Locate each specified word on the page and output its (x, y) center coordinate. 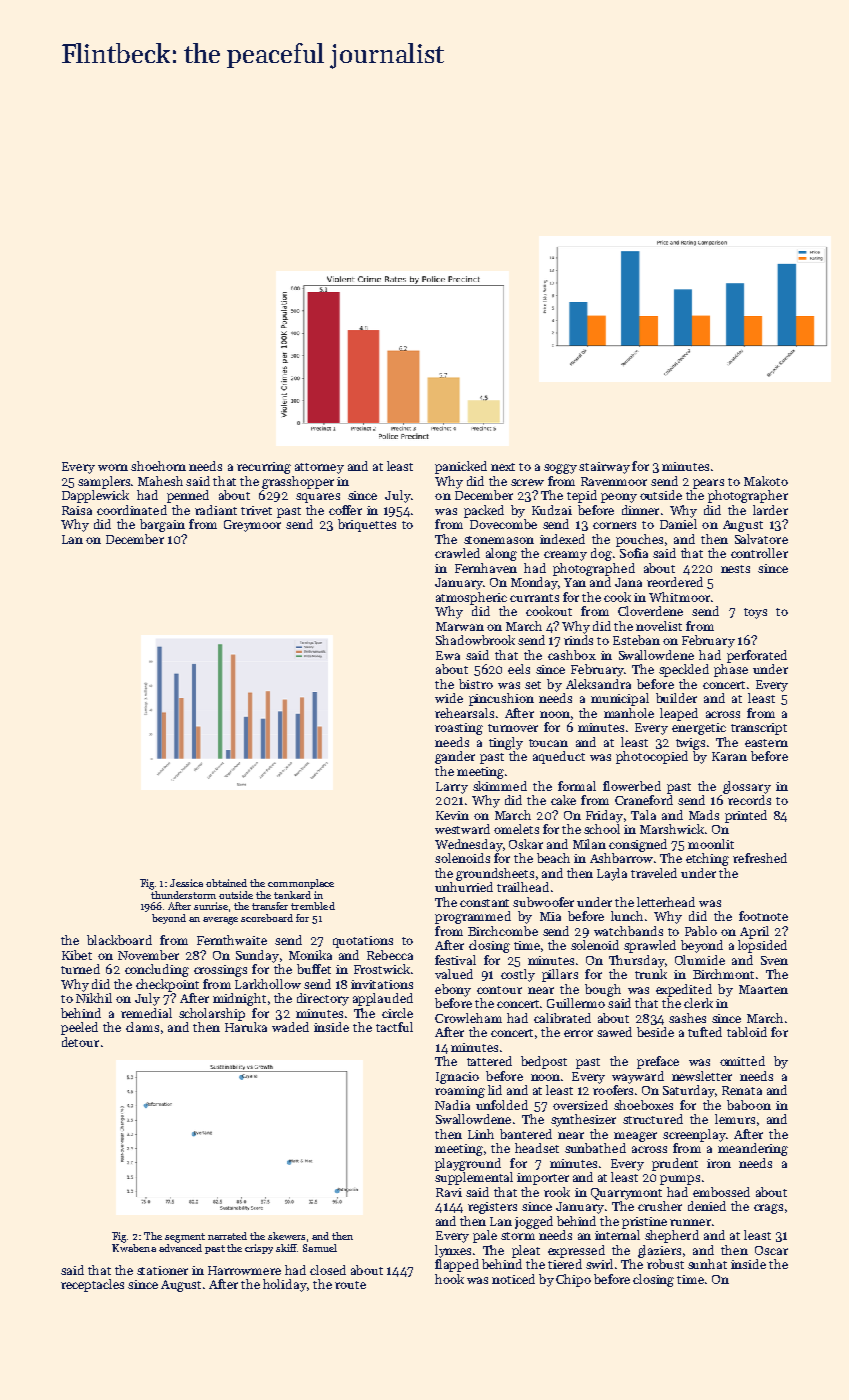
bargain (162, 525)
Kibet (77, 955)
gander (455, 757)
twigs (690, 744)
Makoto (766, 481)
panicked (461, 467)
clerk (698, 1003)
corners (614, 525)
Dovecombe (503, 524)
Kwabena (134, 1248)
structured (653, 1119)
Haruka (246, 1027)
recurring (264, 468)
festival (455, 960)
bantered (526, 1134)
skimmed (500, 786)
